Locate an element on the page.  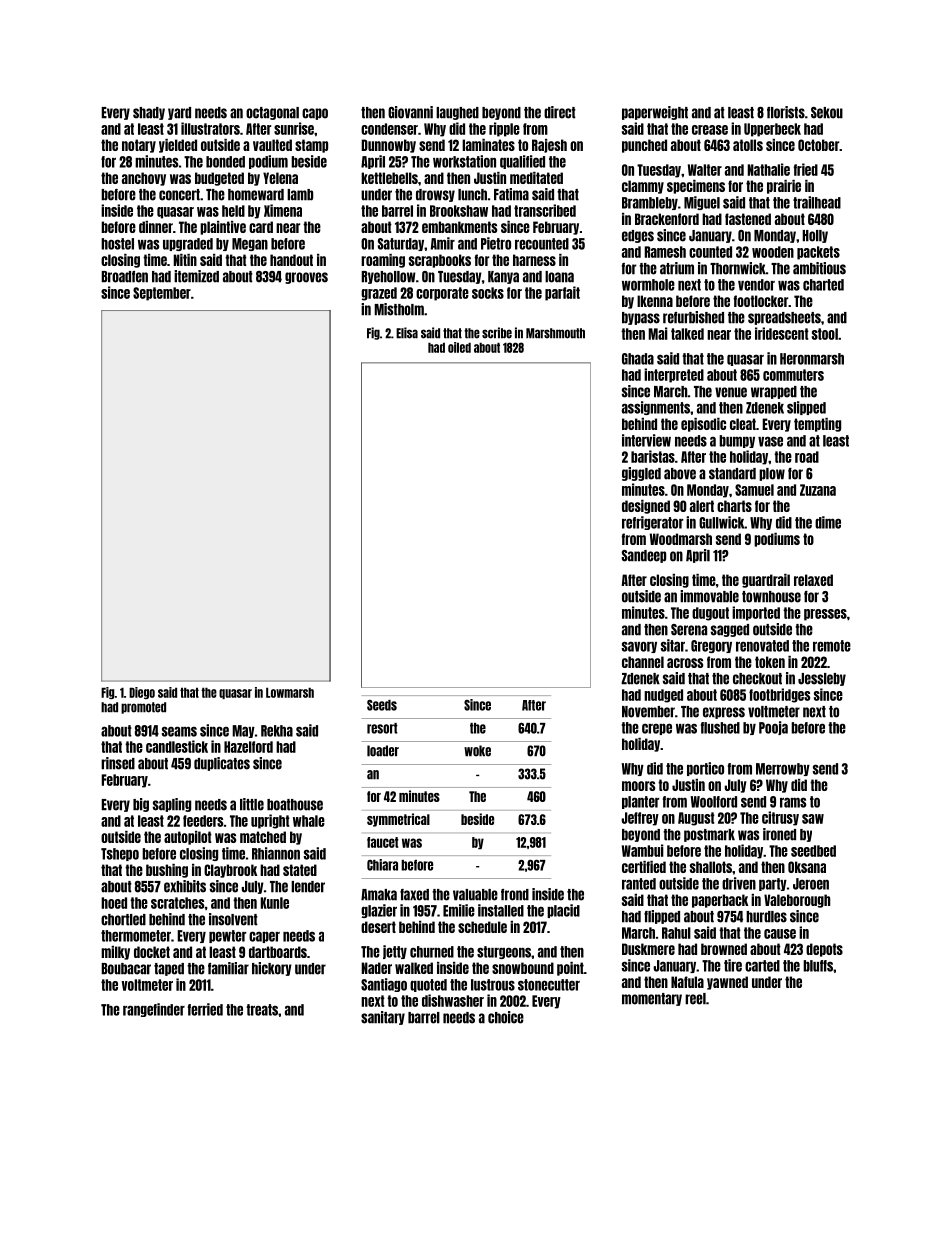
Sandeep is located at coordinates (644, 556).
